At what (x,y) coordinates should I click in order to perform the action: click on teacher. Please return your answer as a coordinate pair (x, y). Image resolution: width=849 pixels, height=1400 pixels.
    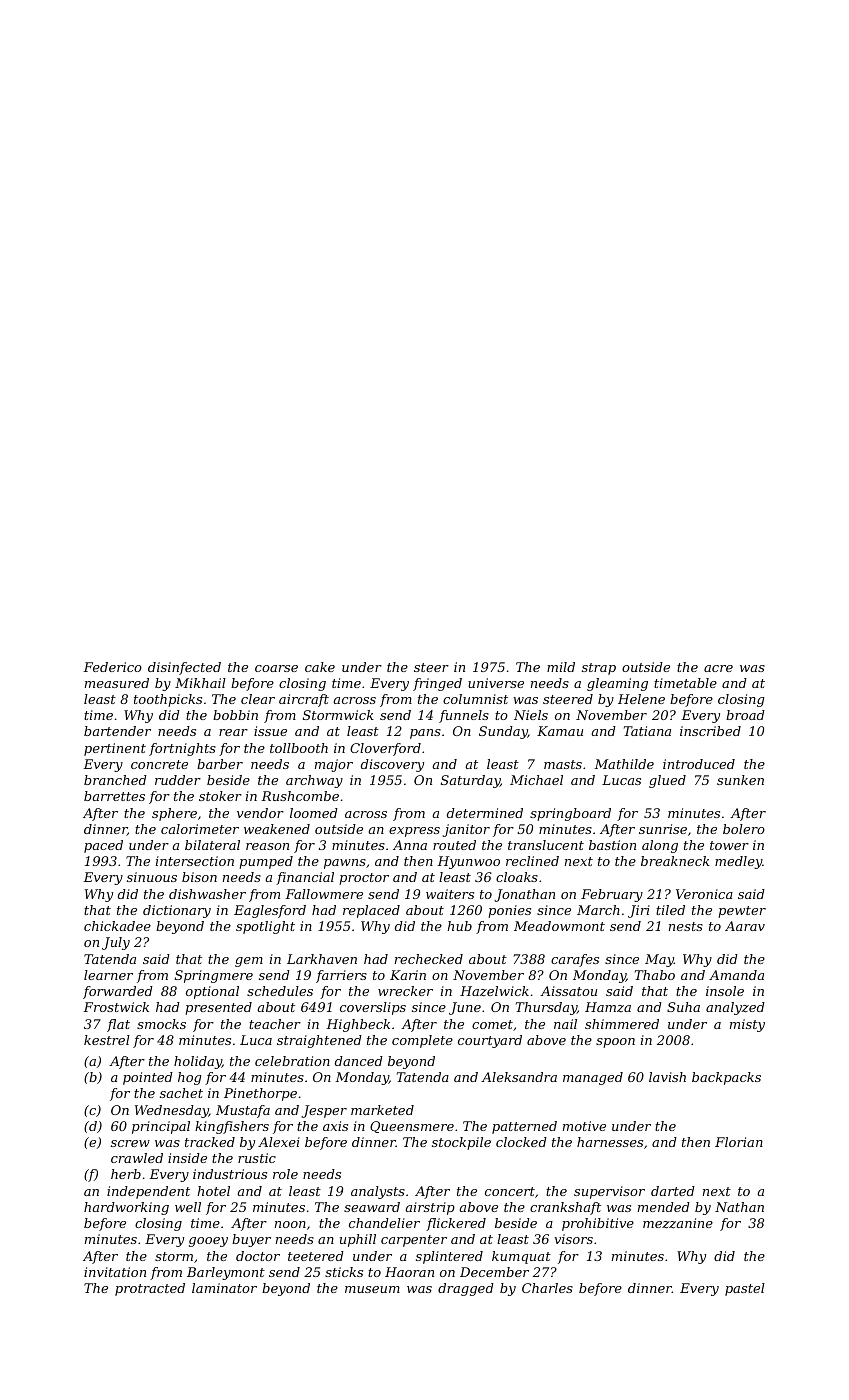
    Looking at the image, I should click on (275, 1024).
